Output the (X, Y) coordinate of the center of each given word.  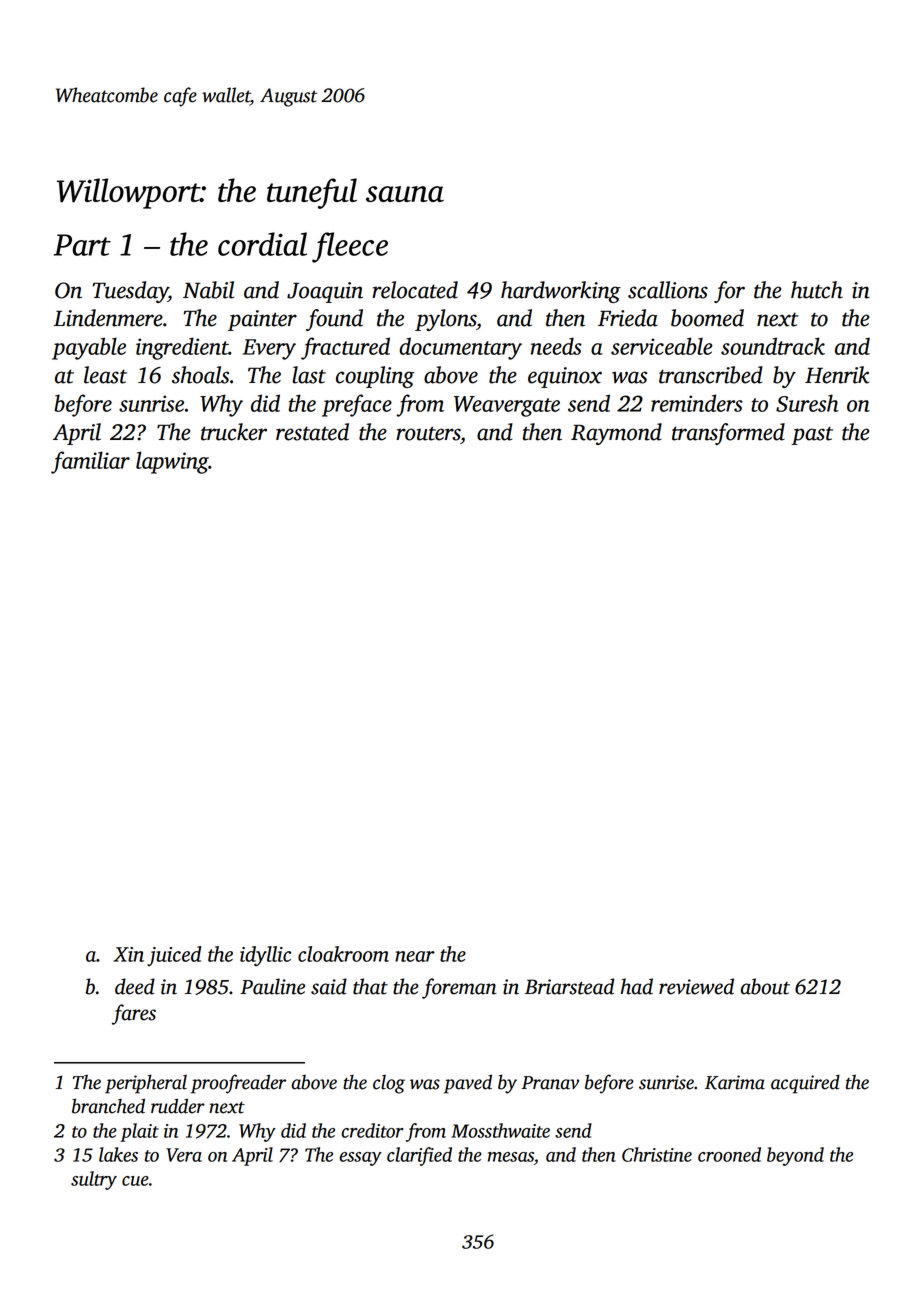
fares (134, 1014)
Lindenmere (108, 318)
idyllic (265, 956)
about (765, 986)
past (812, 435)
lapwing (172, 462)
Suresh (807, 403)
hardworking (561, 292)
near (415, 956)
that (370, 986)
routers (428, 433)
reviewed (696, 986)
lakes (118, 1154)
